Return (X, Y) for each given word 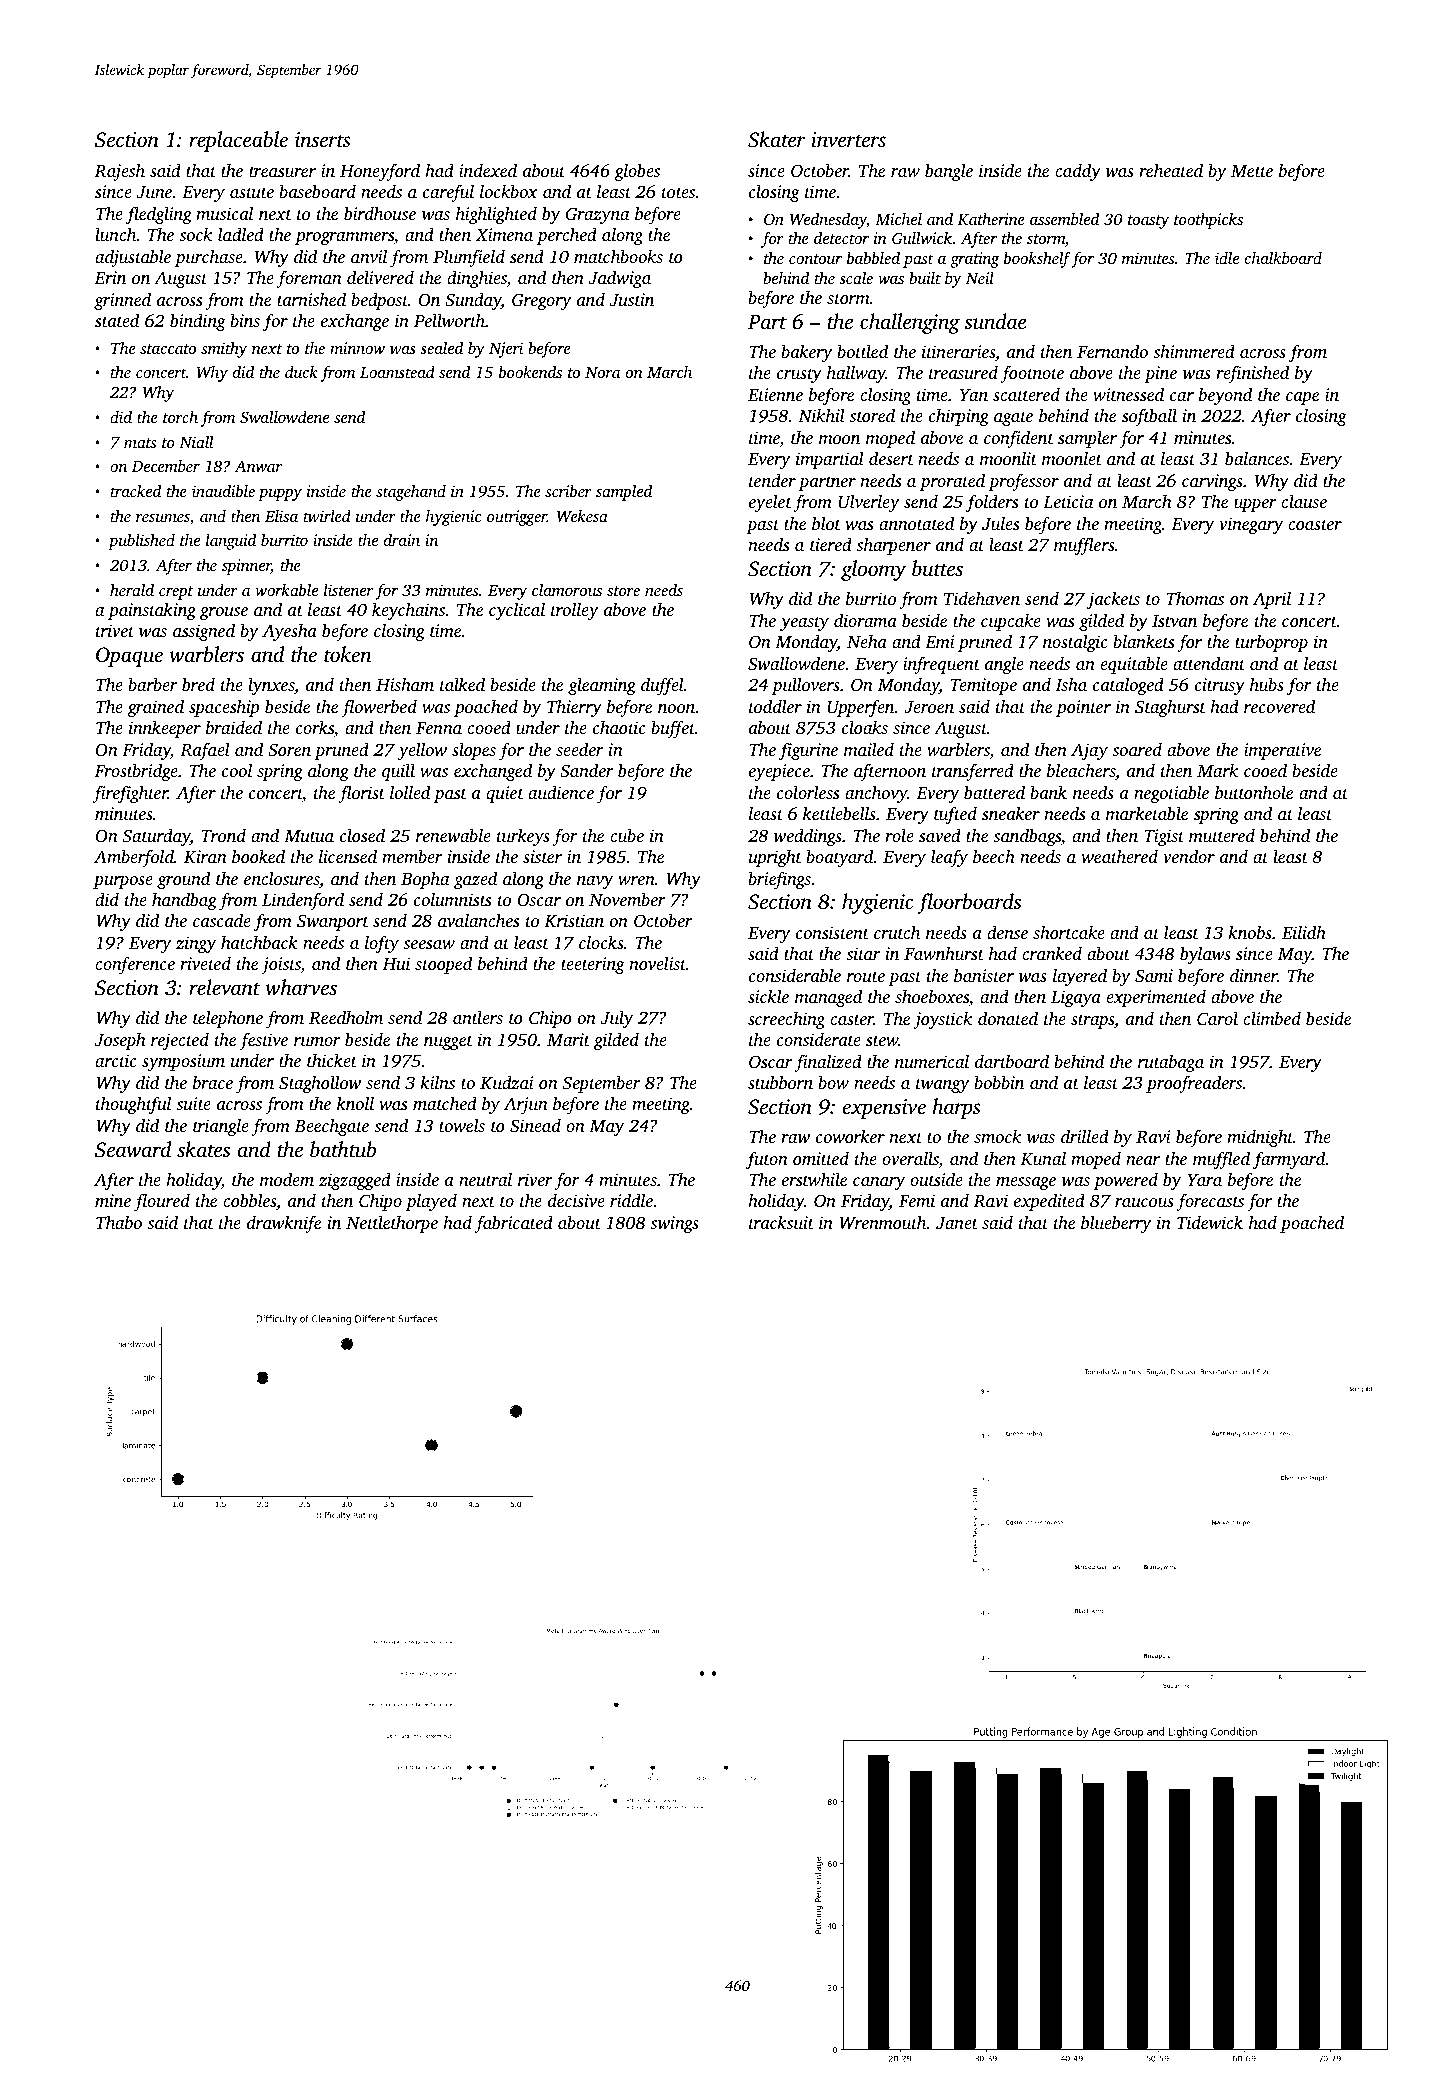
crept (176, 593)
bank (1048, 792)
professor (1023, 482)
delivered (380, 277)
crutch (897, 932)
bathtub (343, 1149)
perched (567, 236)
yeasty (804, 623)
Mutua (309, 836)
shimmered (1194, 351)
